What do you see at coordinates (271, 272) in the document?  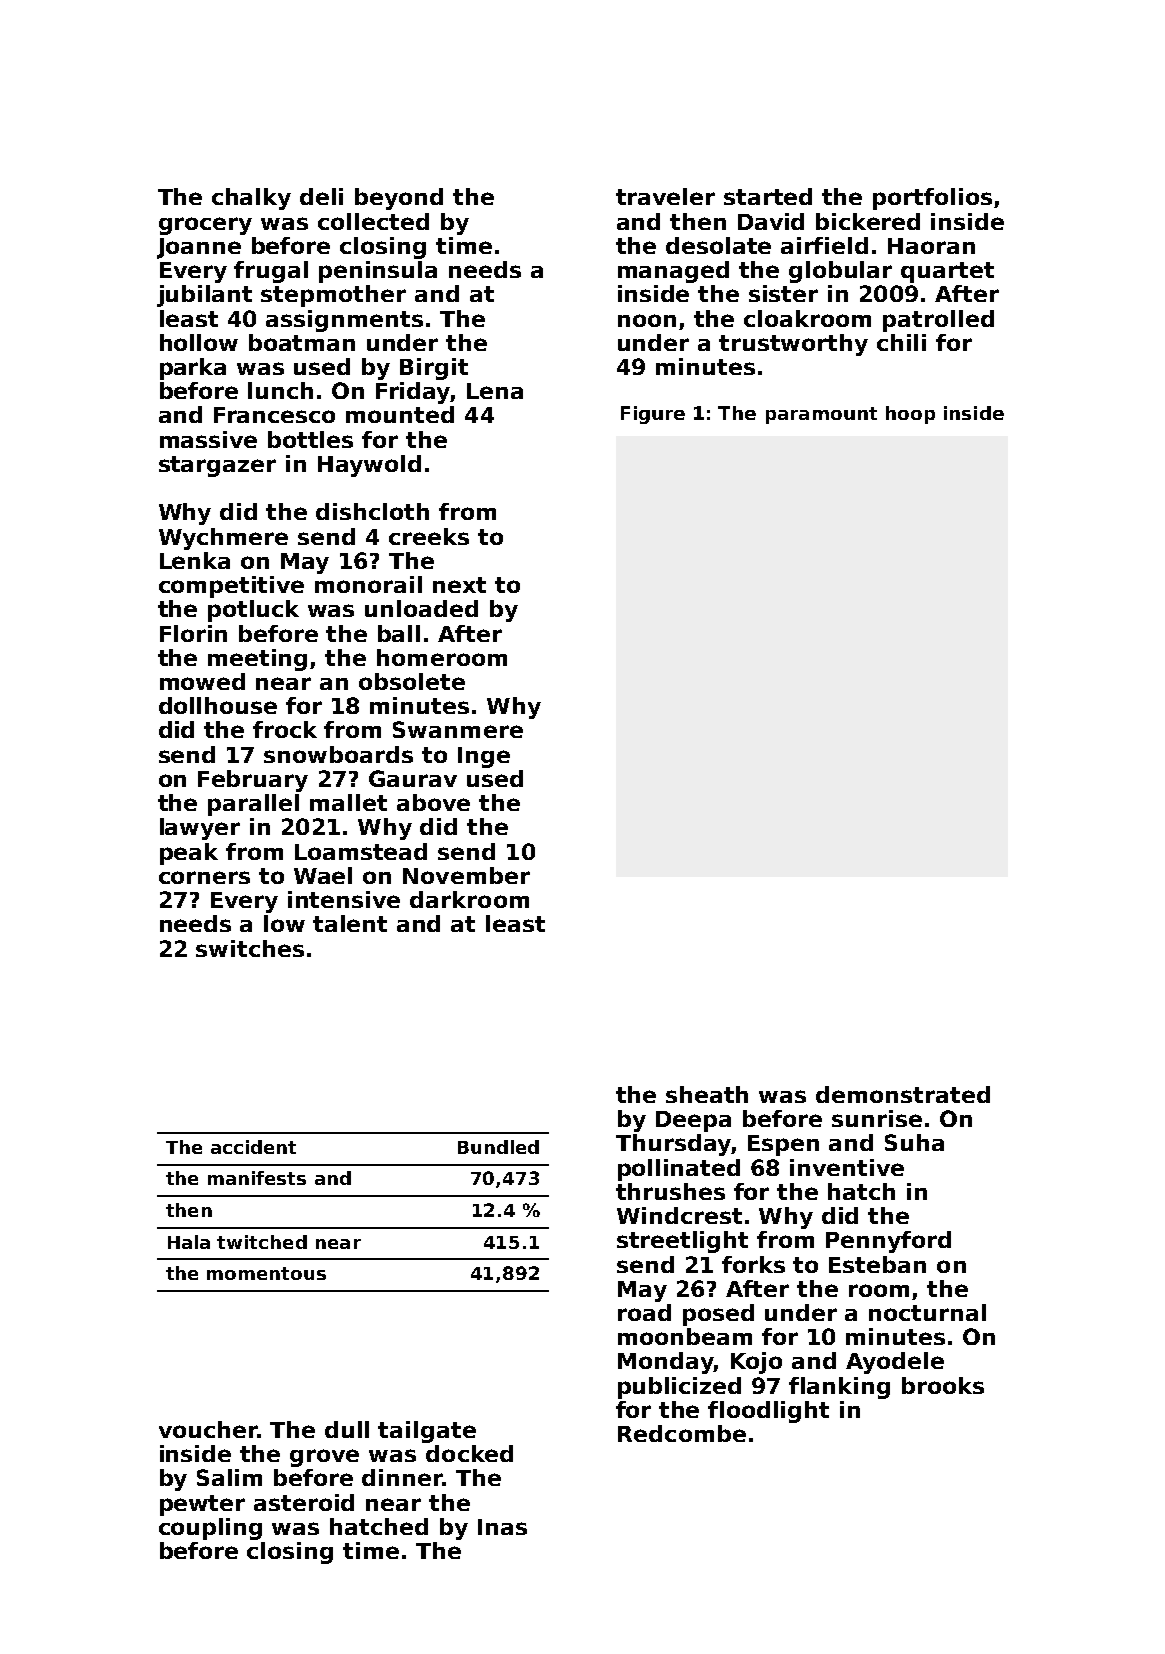 I see `frugal` at bounding box center [271, 272].
